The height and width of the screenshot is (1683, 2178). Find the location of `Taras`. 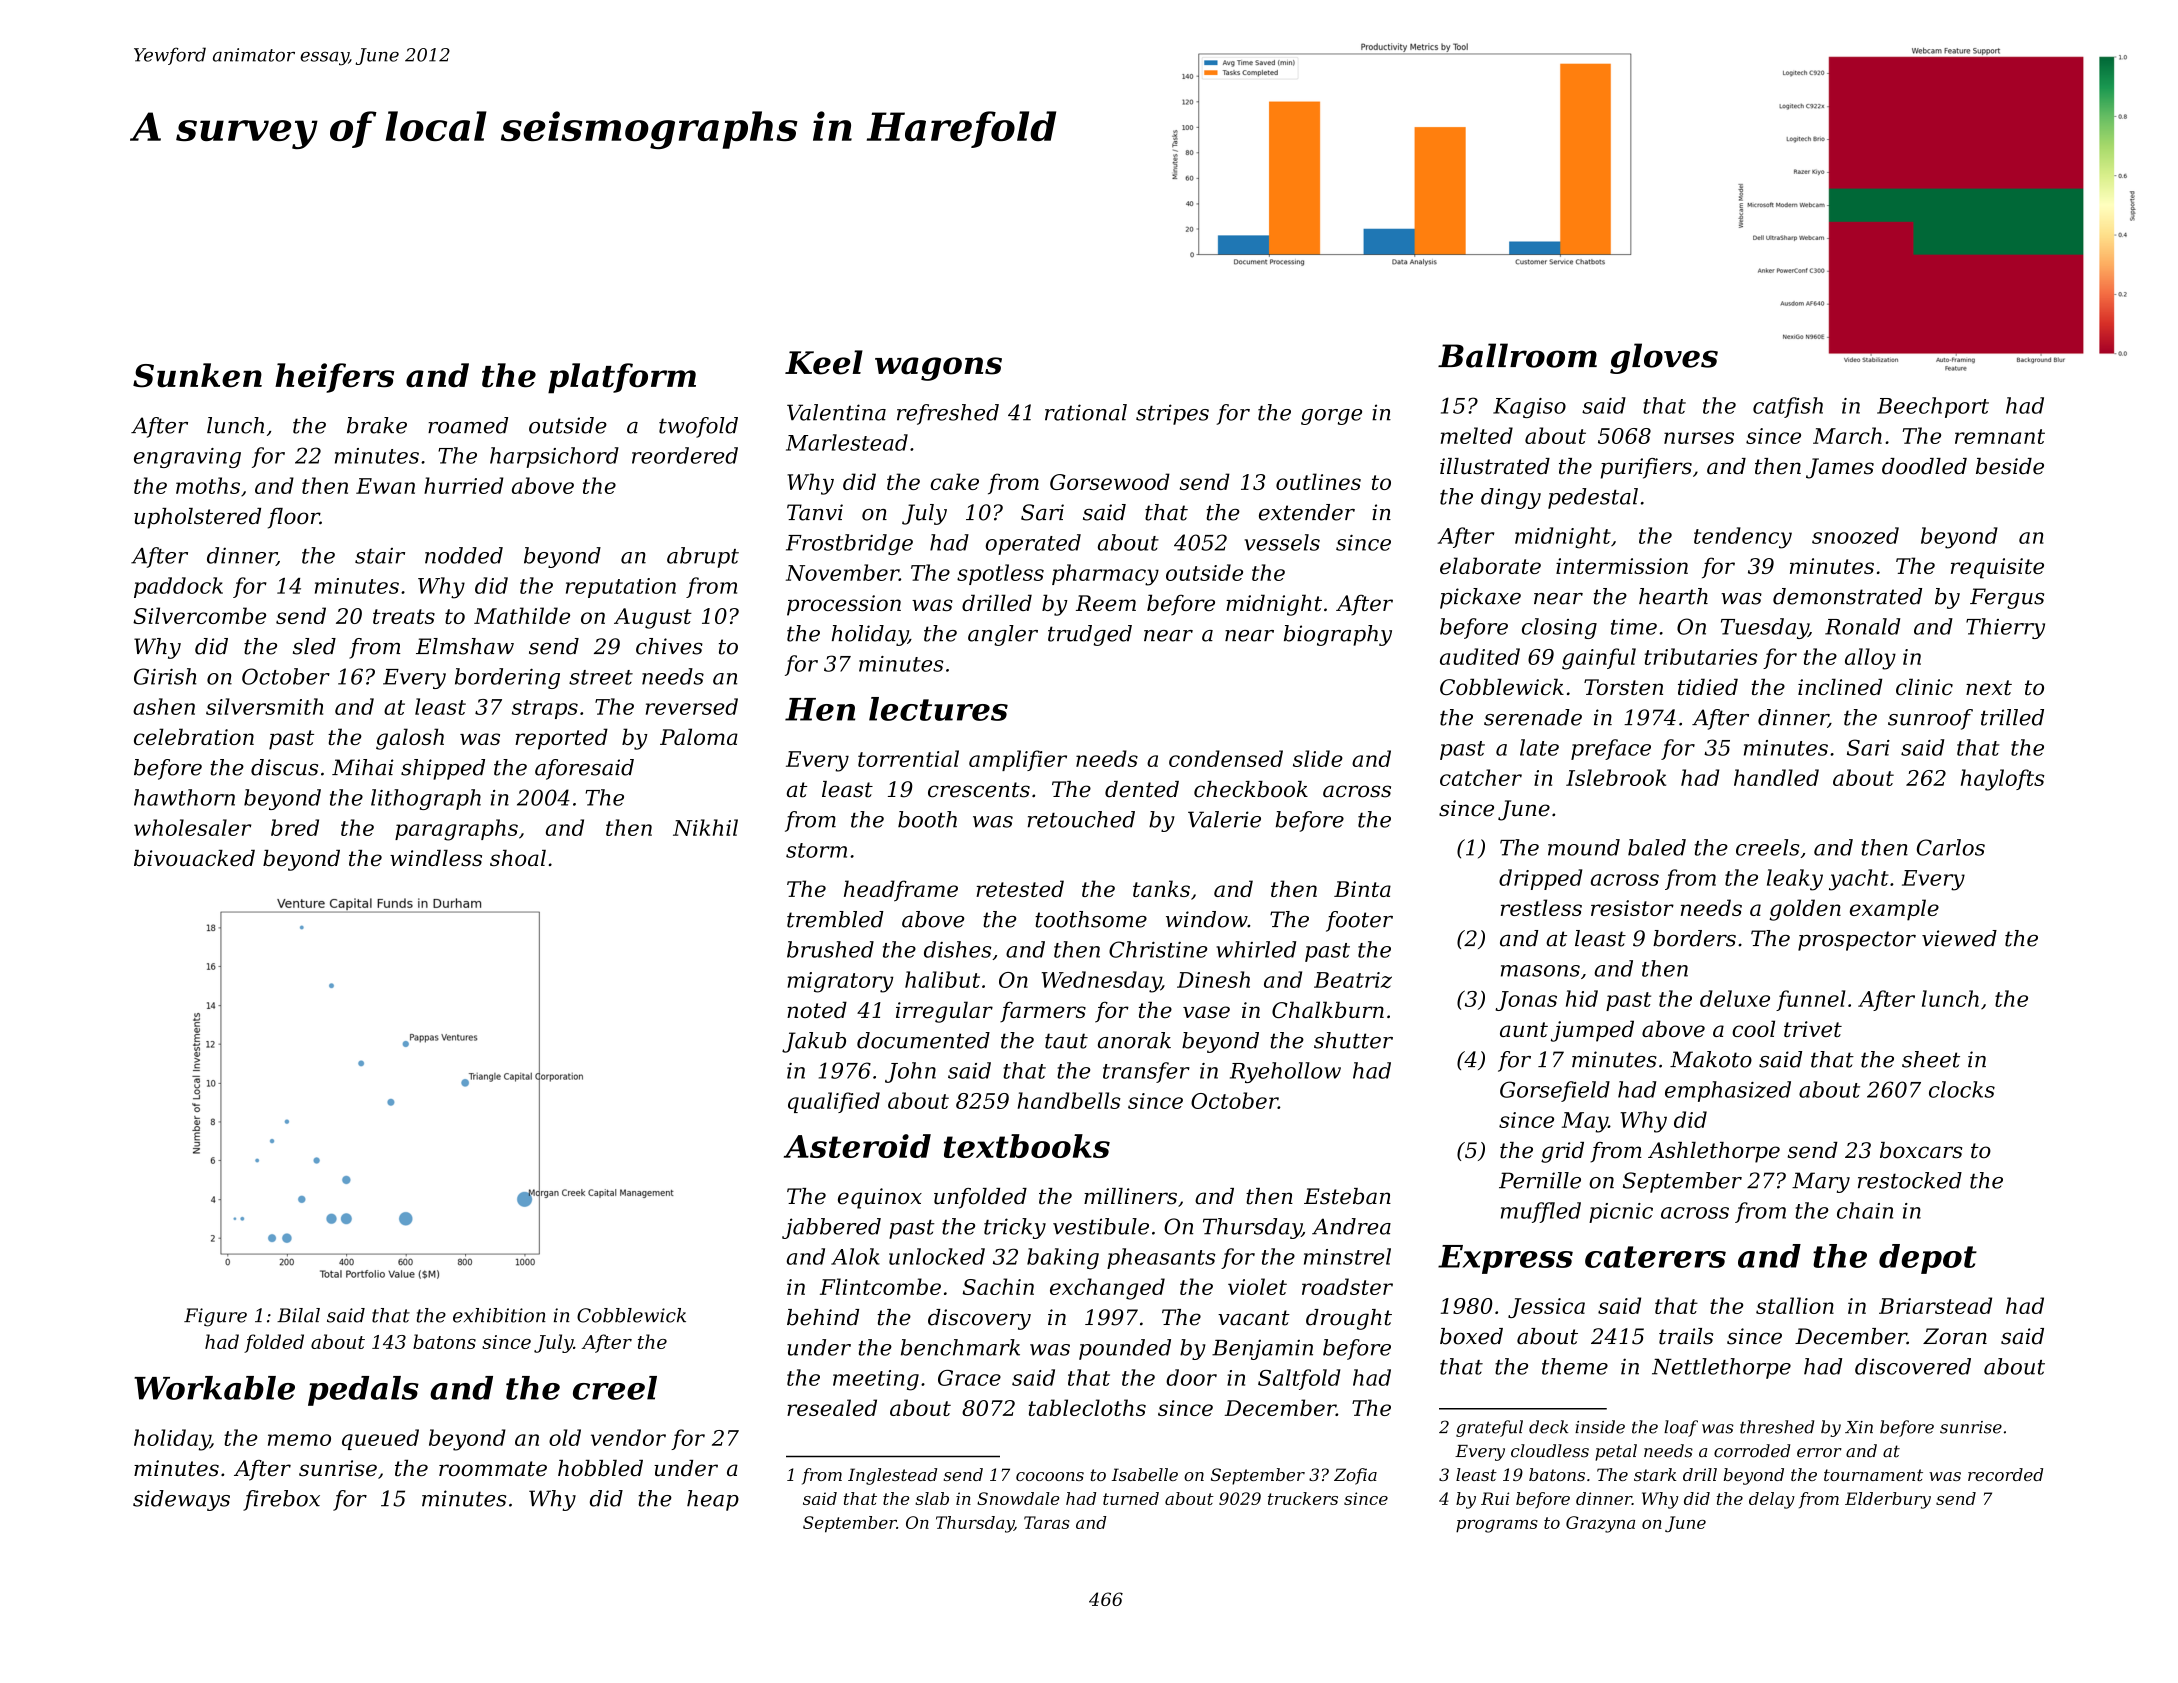

Taras is located at coordinates (1047, 1522).
